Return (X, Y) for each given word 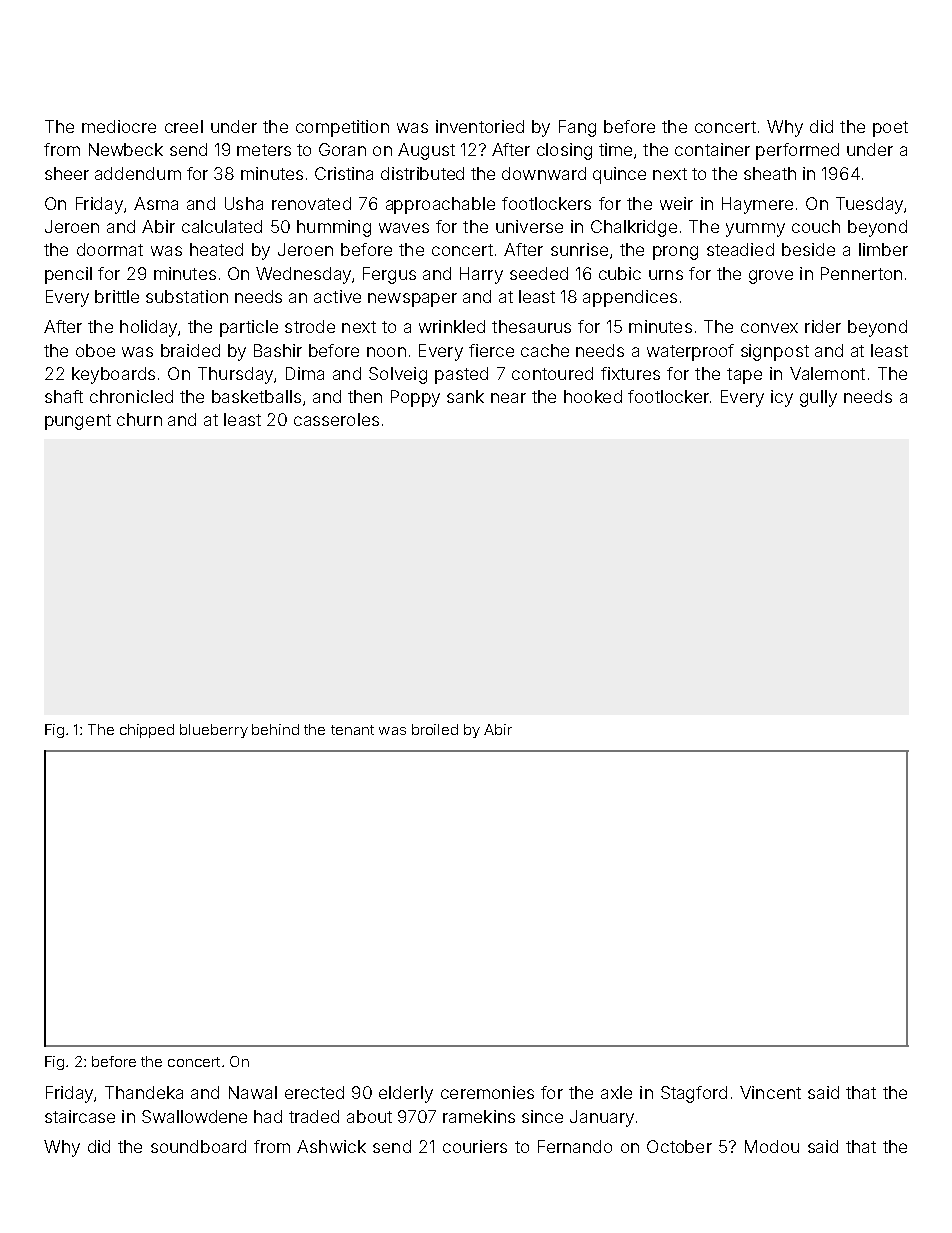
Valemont (827, 373)
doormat (110, 249)
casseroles (336, 419)
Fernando (575, 1146)
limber (883, 249)
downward (544, 173)
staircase (80, 1116)
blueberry (214, 731)
